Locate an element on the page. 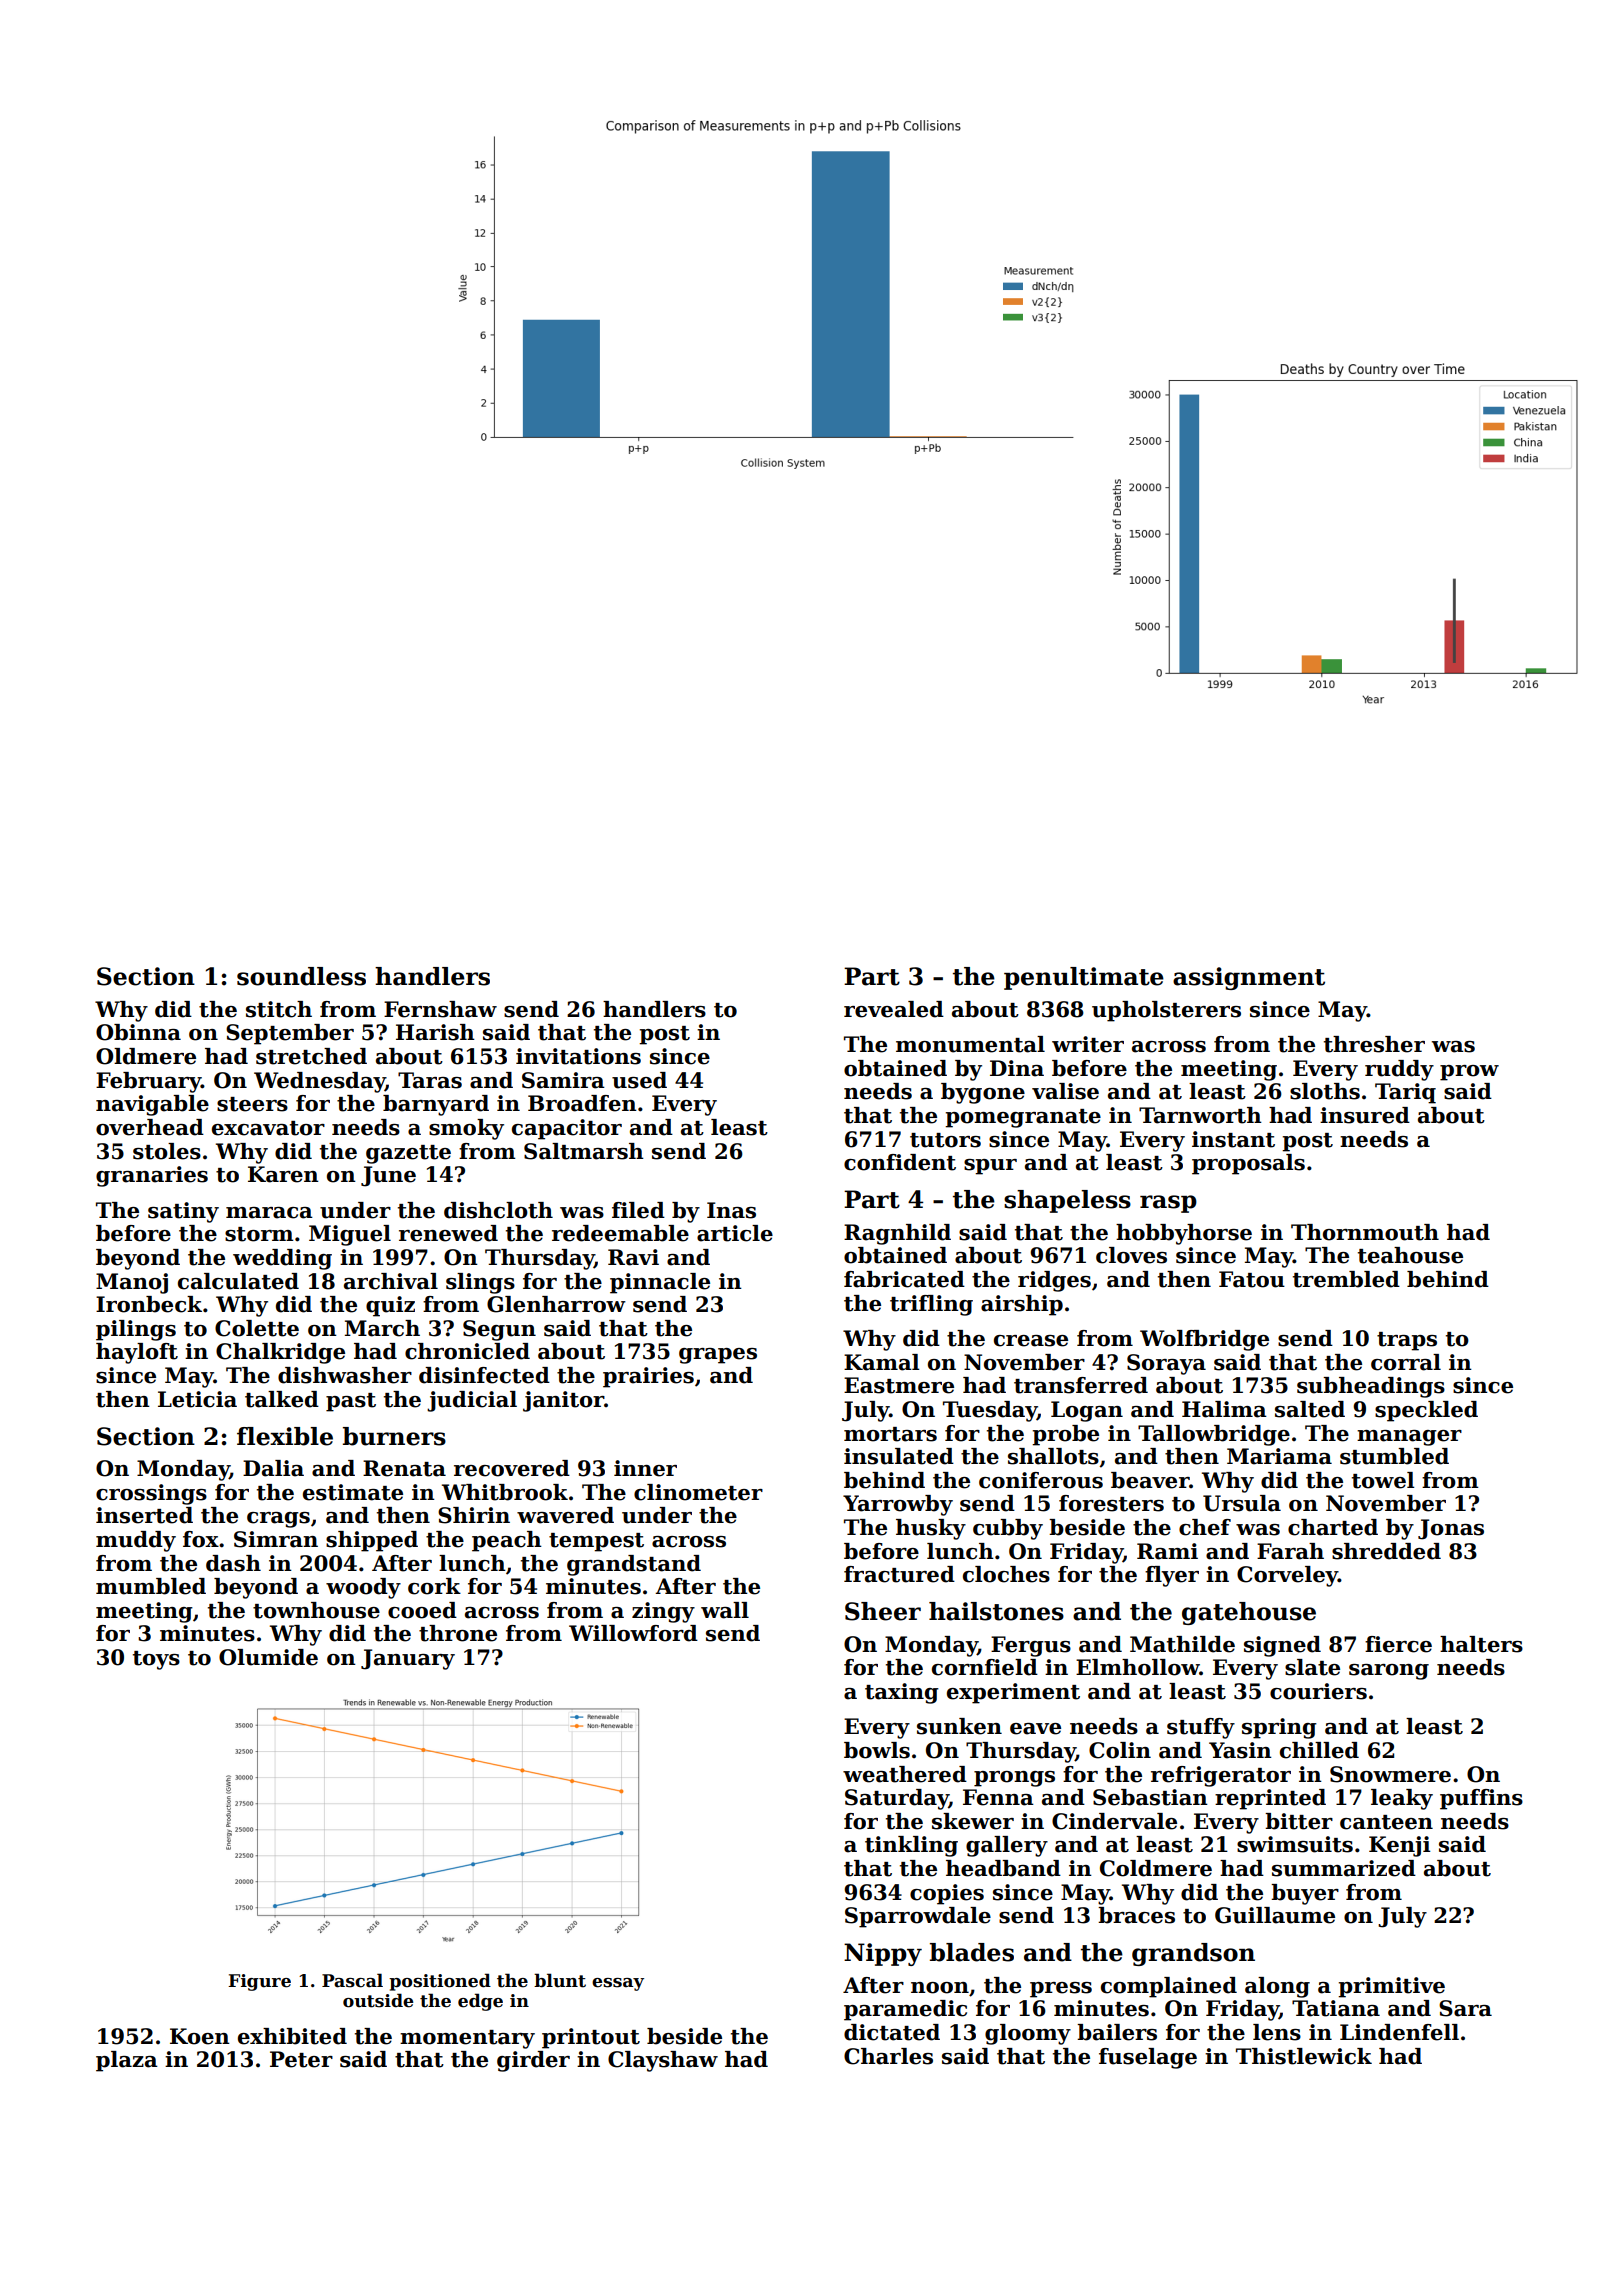 This page has width=1620, height=2292. Peter is located at coordinates (301, 2059).
